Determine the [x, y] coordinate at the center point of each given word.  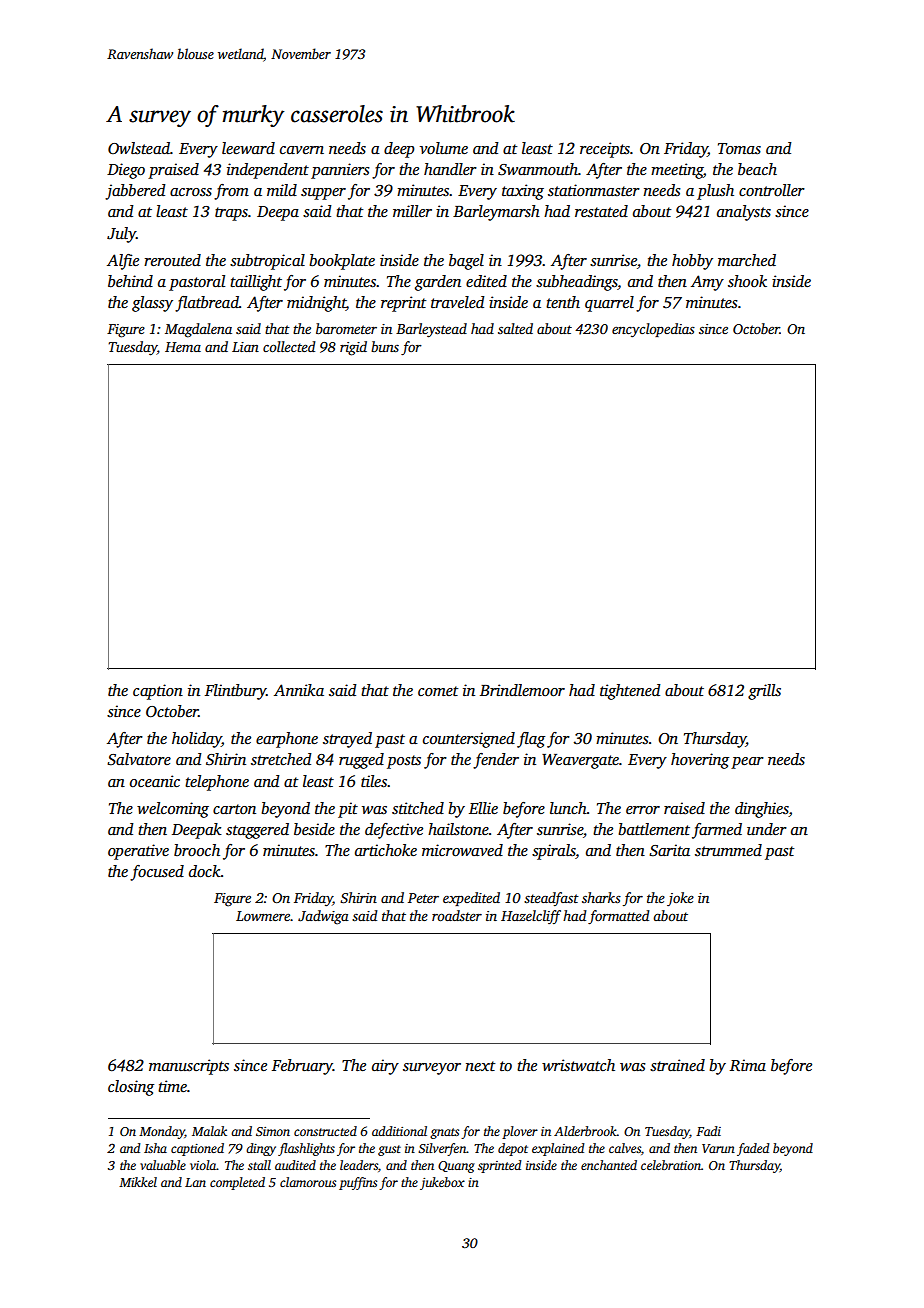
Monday [162, 1132]
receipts [605, 150]
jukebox [442, 1183]
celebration [671, 1165]
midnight [316, 304]
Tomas [739, 148]
